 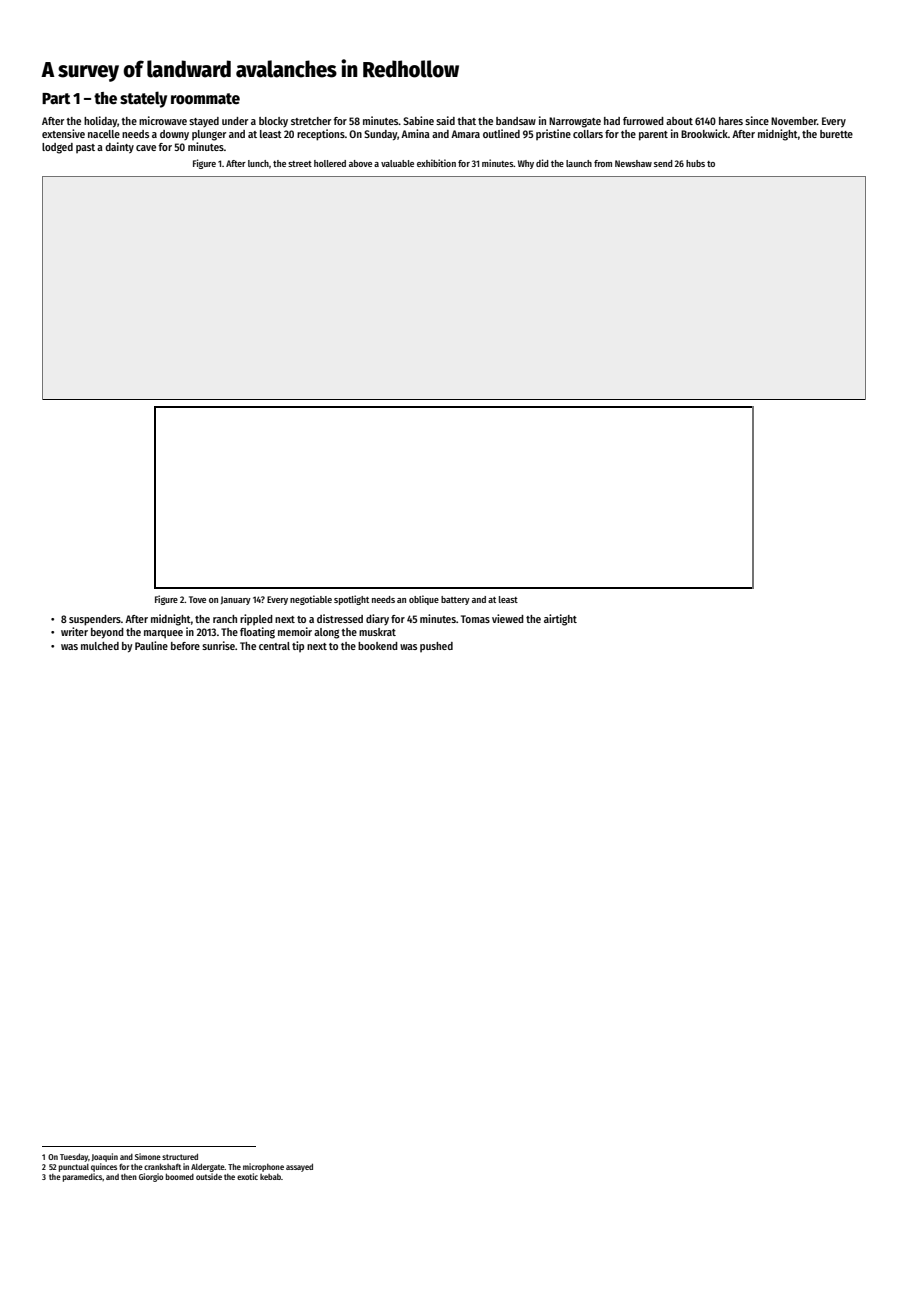 I want to click on send, so click(x=663, y=163).
